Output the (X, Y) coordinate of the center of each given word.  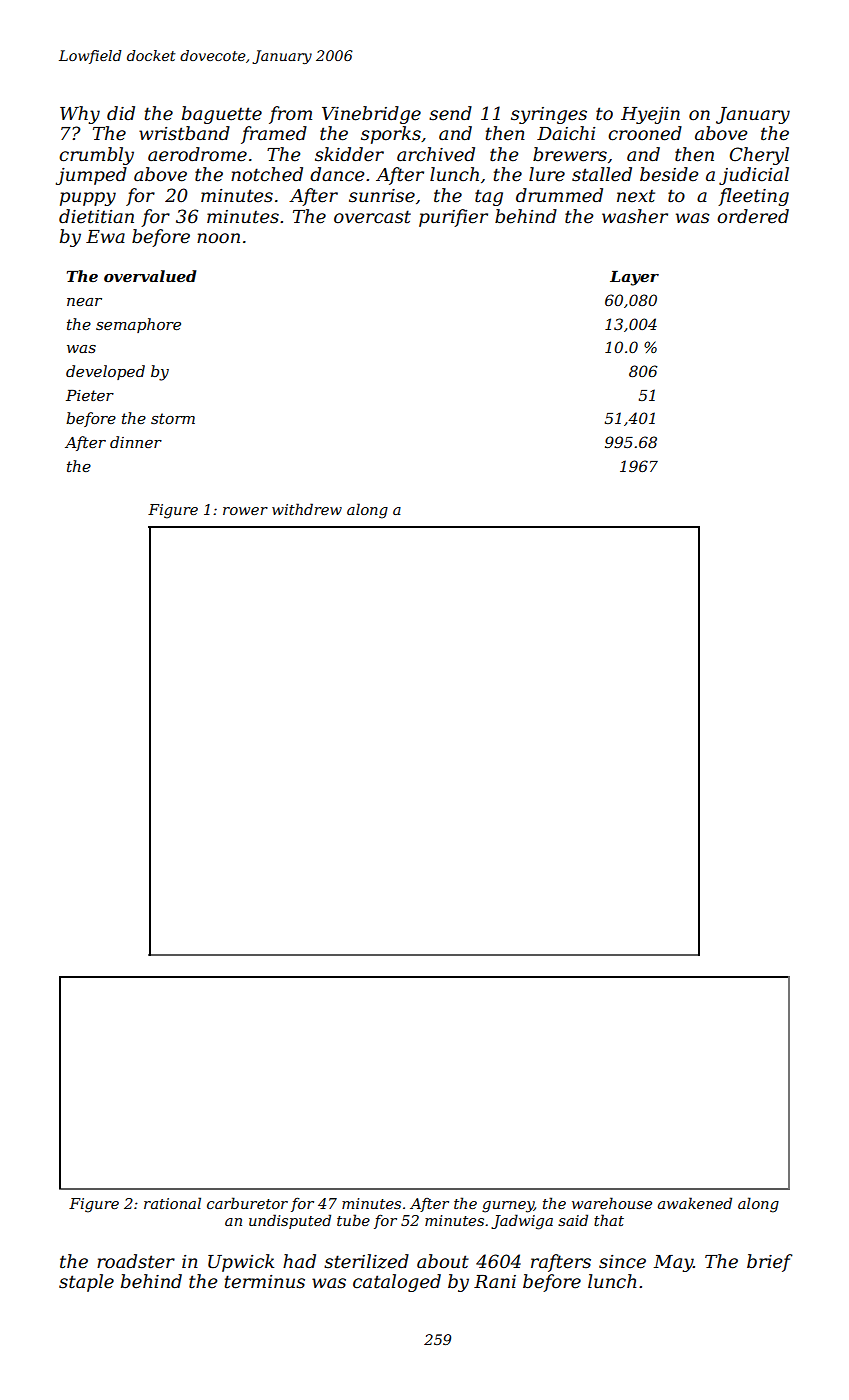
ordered (753, 216)
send (450, 113)
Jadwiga (522, 1222)
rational (172, 1203)
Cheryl (759, 156)
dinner (136, 442)
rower (245, 511)
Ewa (105, 236)
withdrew (307, 509)
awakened (695, 1203)
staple (86, 1283)
